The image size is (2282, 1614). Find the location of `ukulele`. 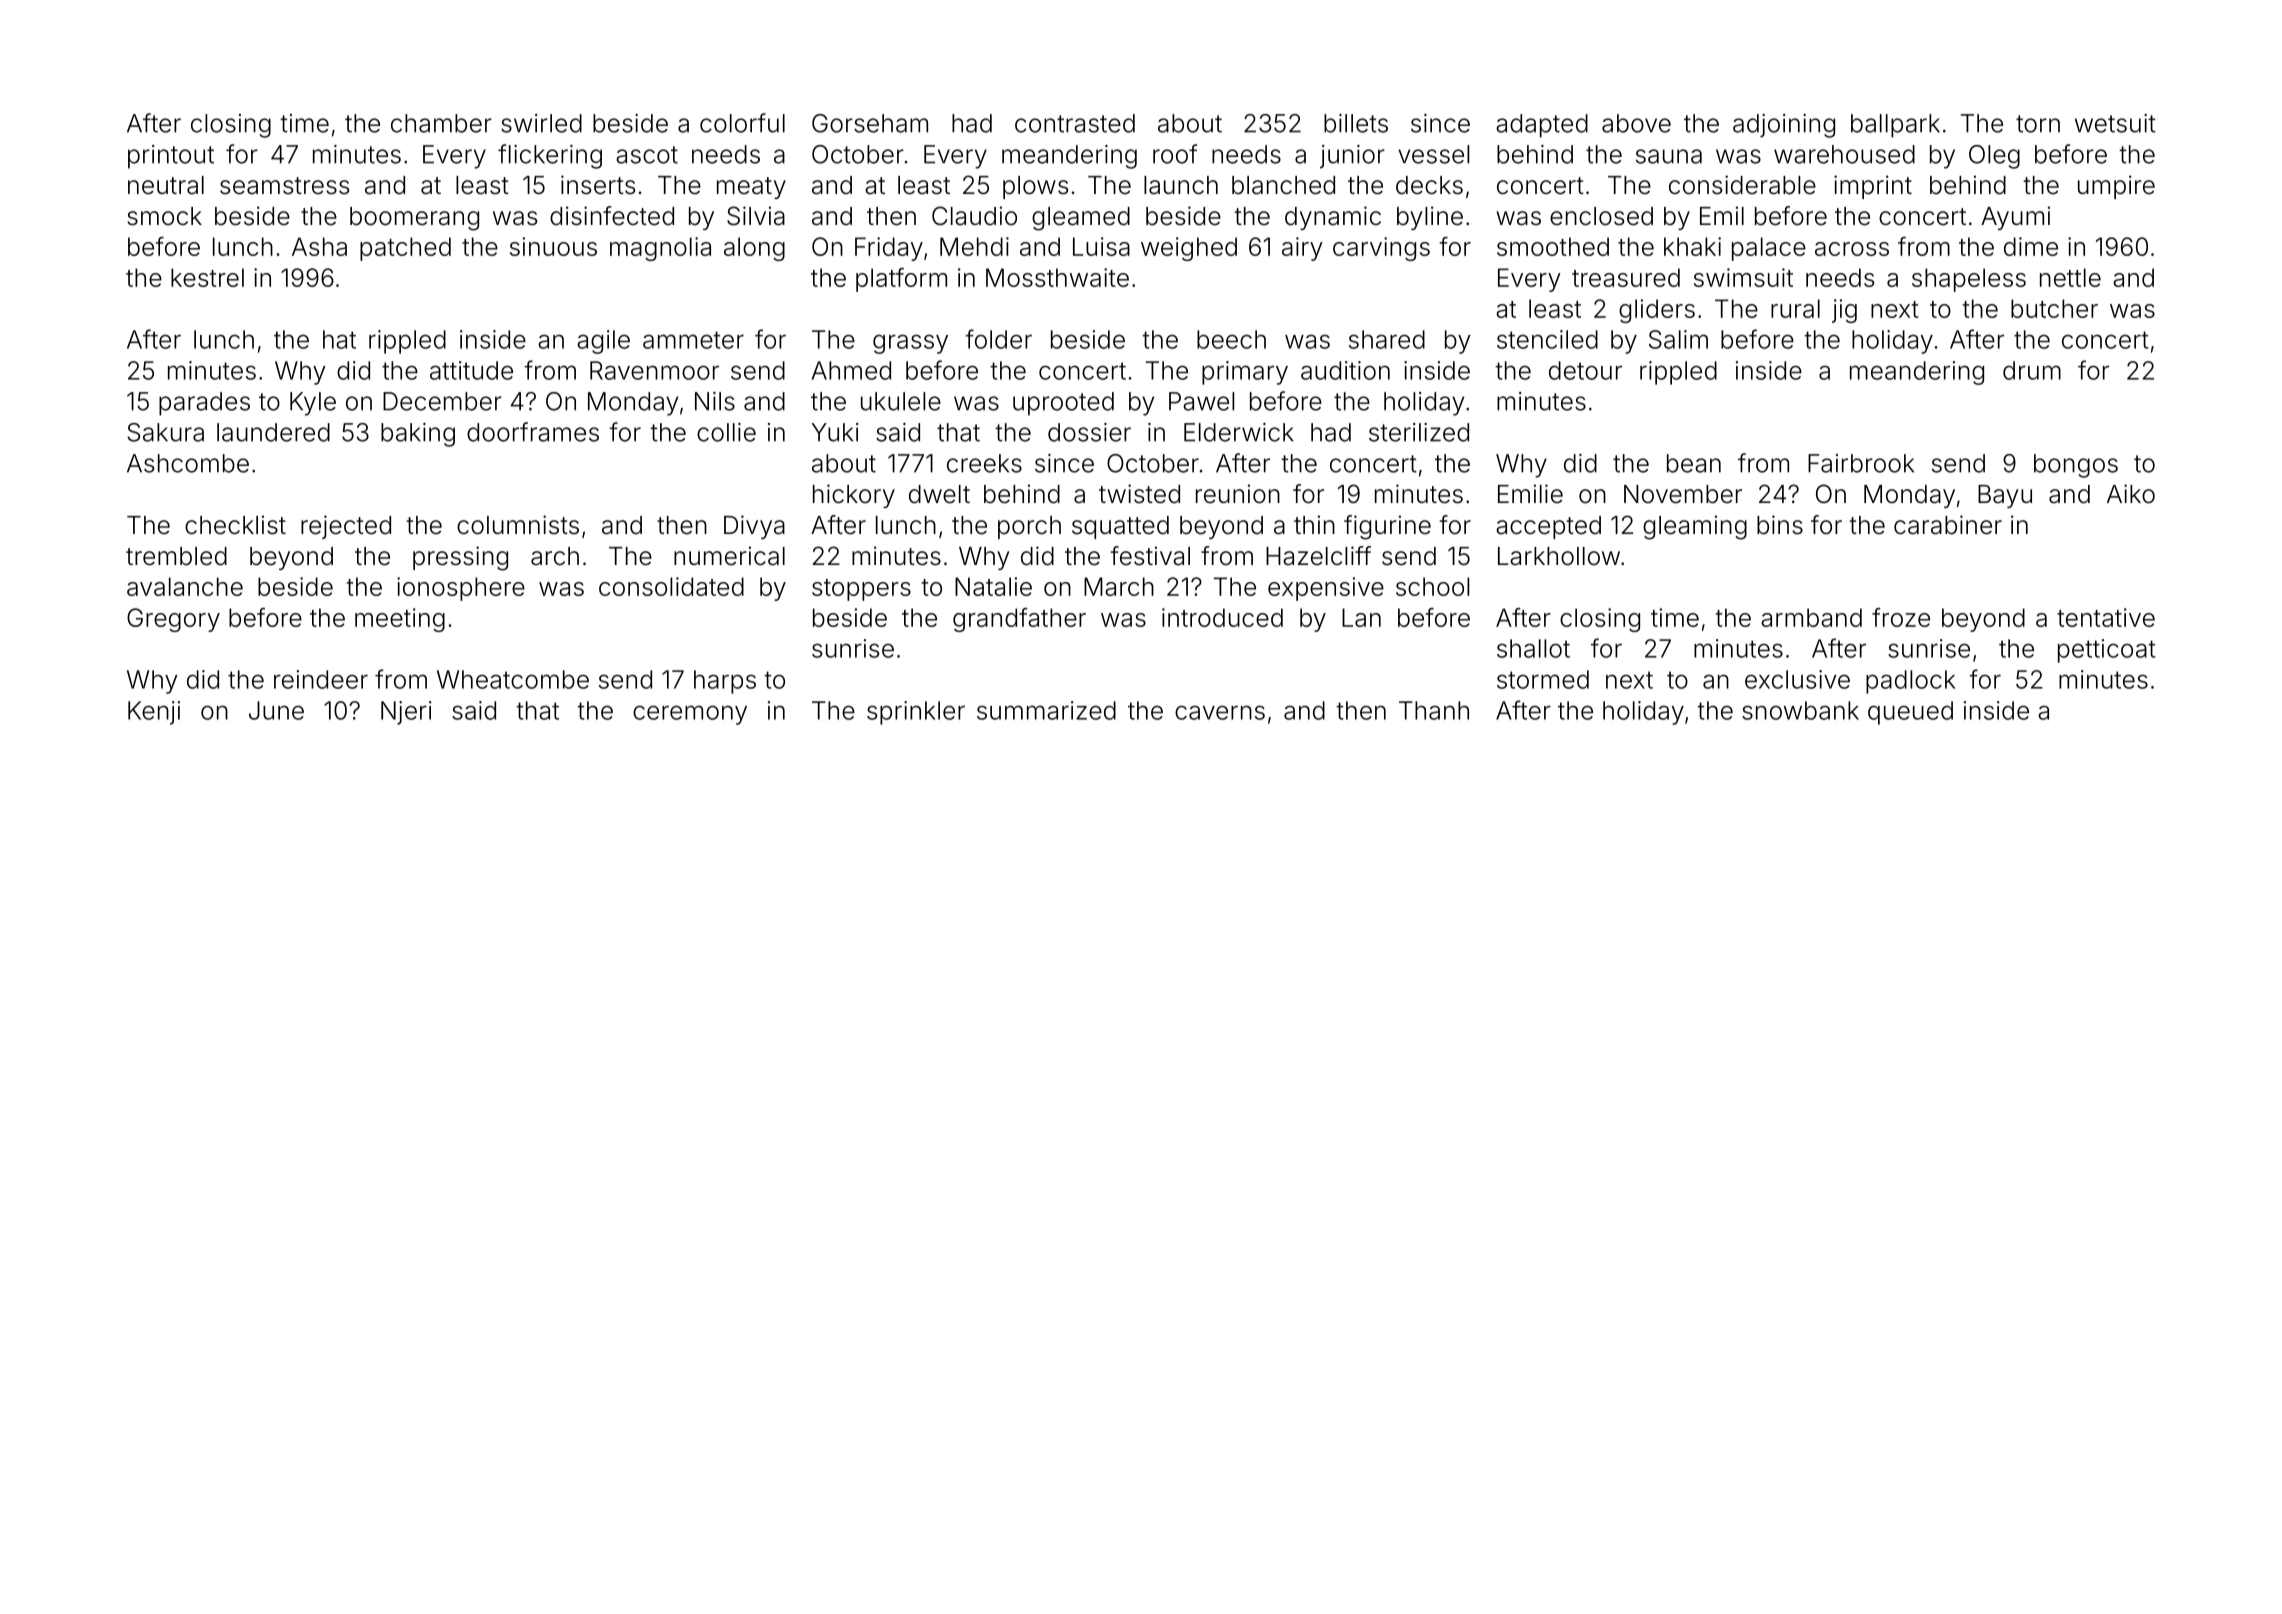

ukulele is located at coordinates (901, 401).
